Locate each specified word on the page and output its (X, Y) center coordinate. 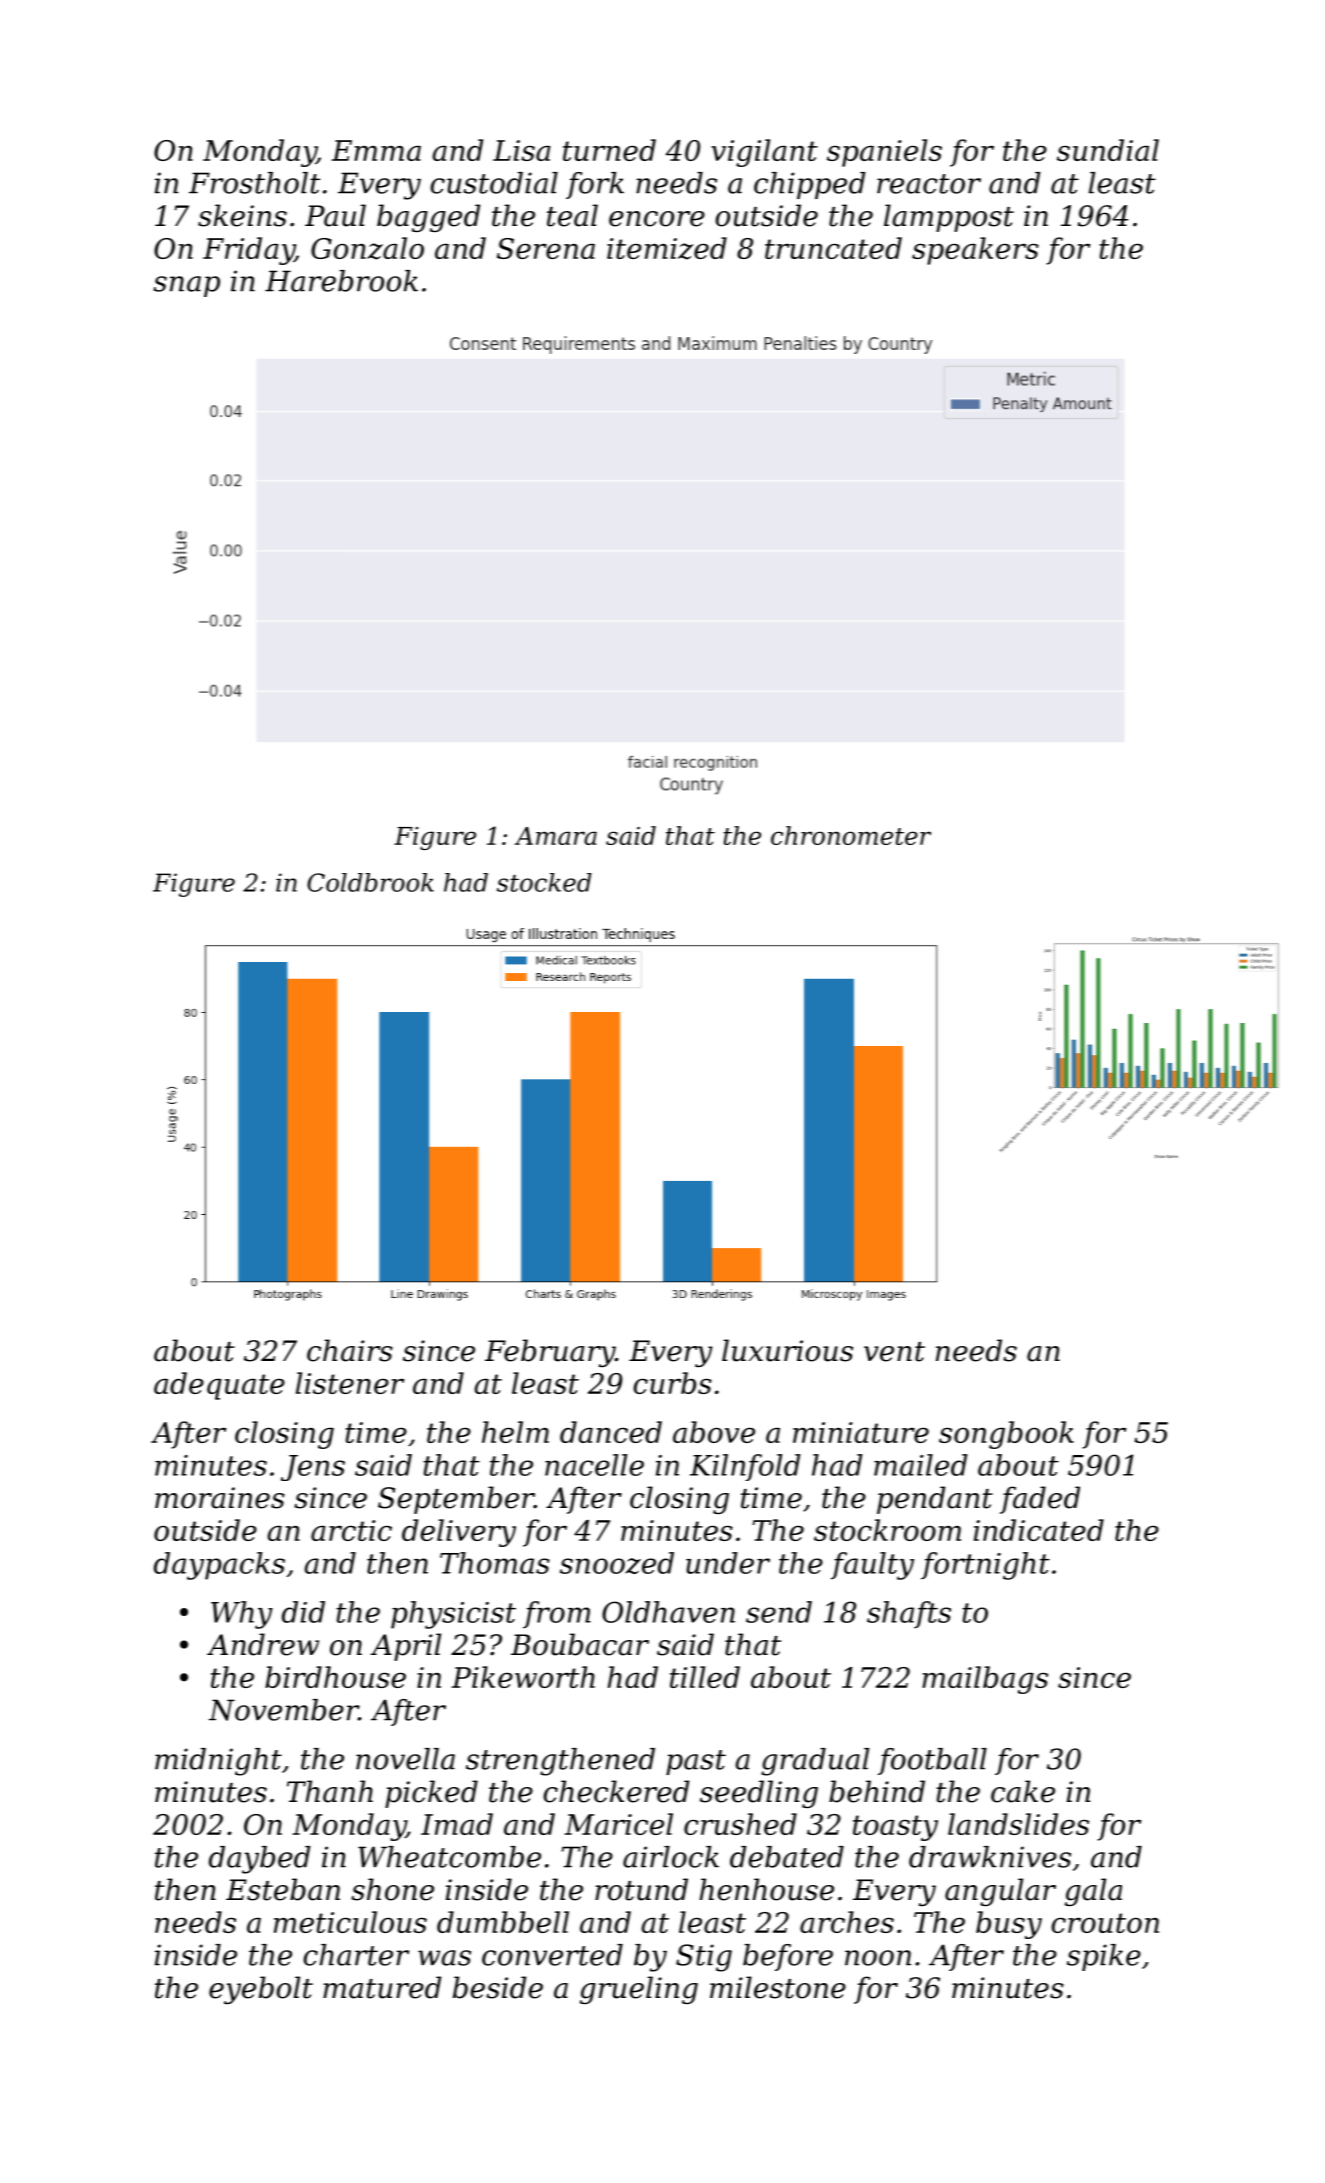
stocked (544, 882)
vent (894, 1352)
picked (431, 1794)
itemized (667, 248)
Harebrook (341, 281)
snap (186, 286)
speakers (975, 251)
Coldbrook (370, 882)
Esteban (283, 1889)
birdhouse (335, 1677)
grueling (639, 1990)
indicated (1039, 1530)
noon (878, 1958)
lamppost (949, 218)
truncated (833, 248)
